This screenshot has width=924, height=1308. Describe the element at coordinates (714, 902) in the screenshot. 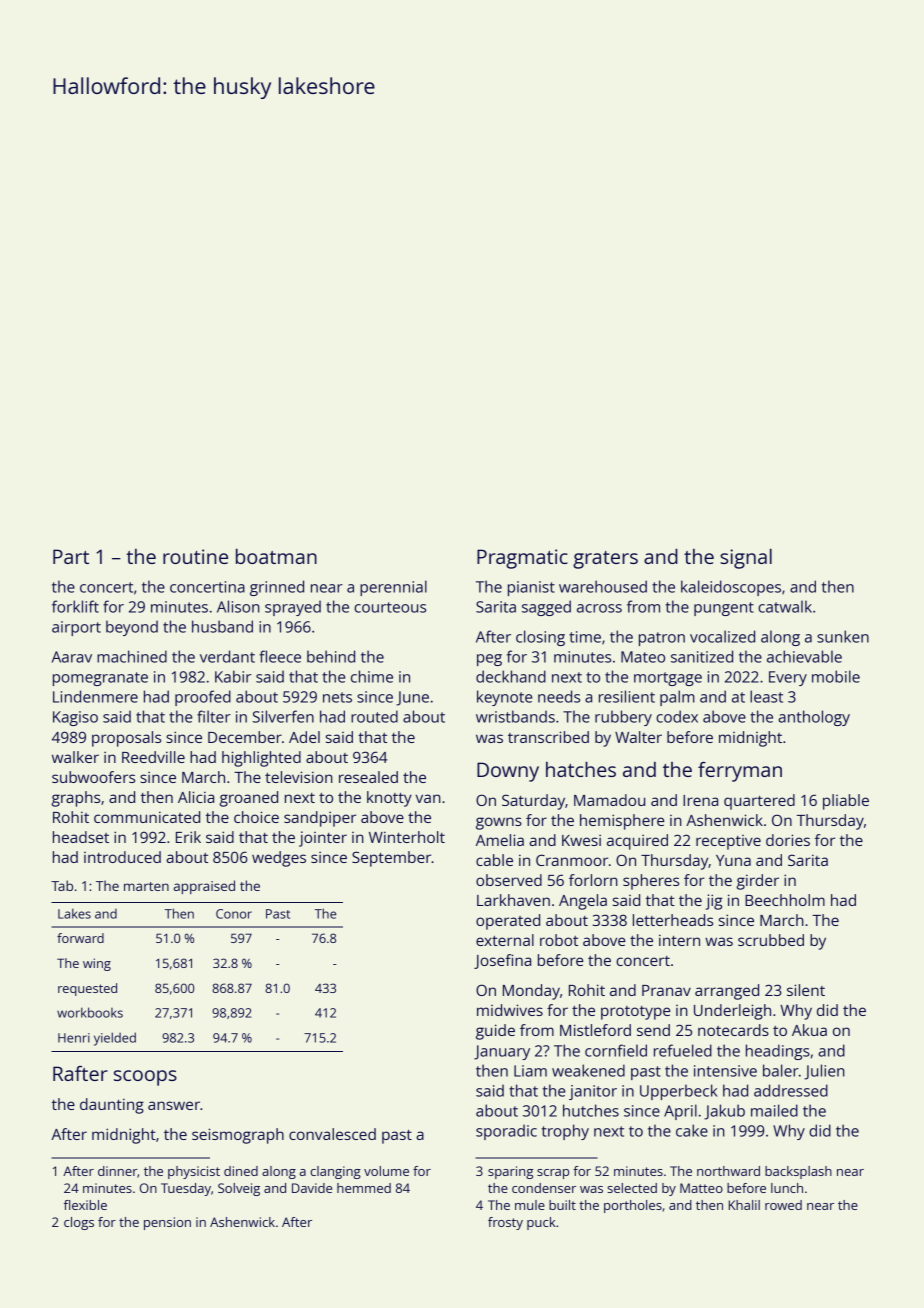

I see `jig` at that location.
